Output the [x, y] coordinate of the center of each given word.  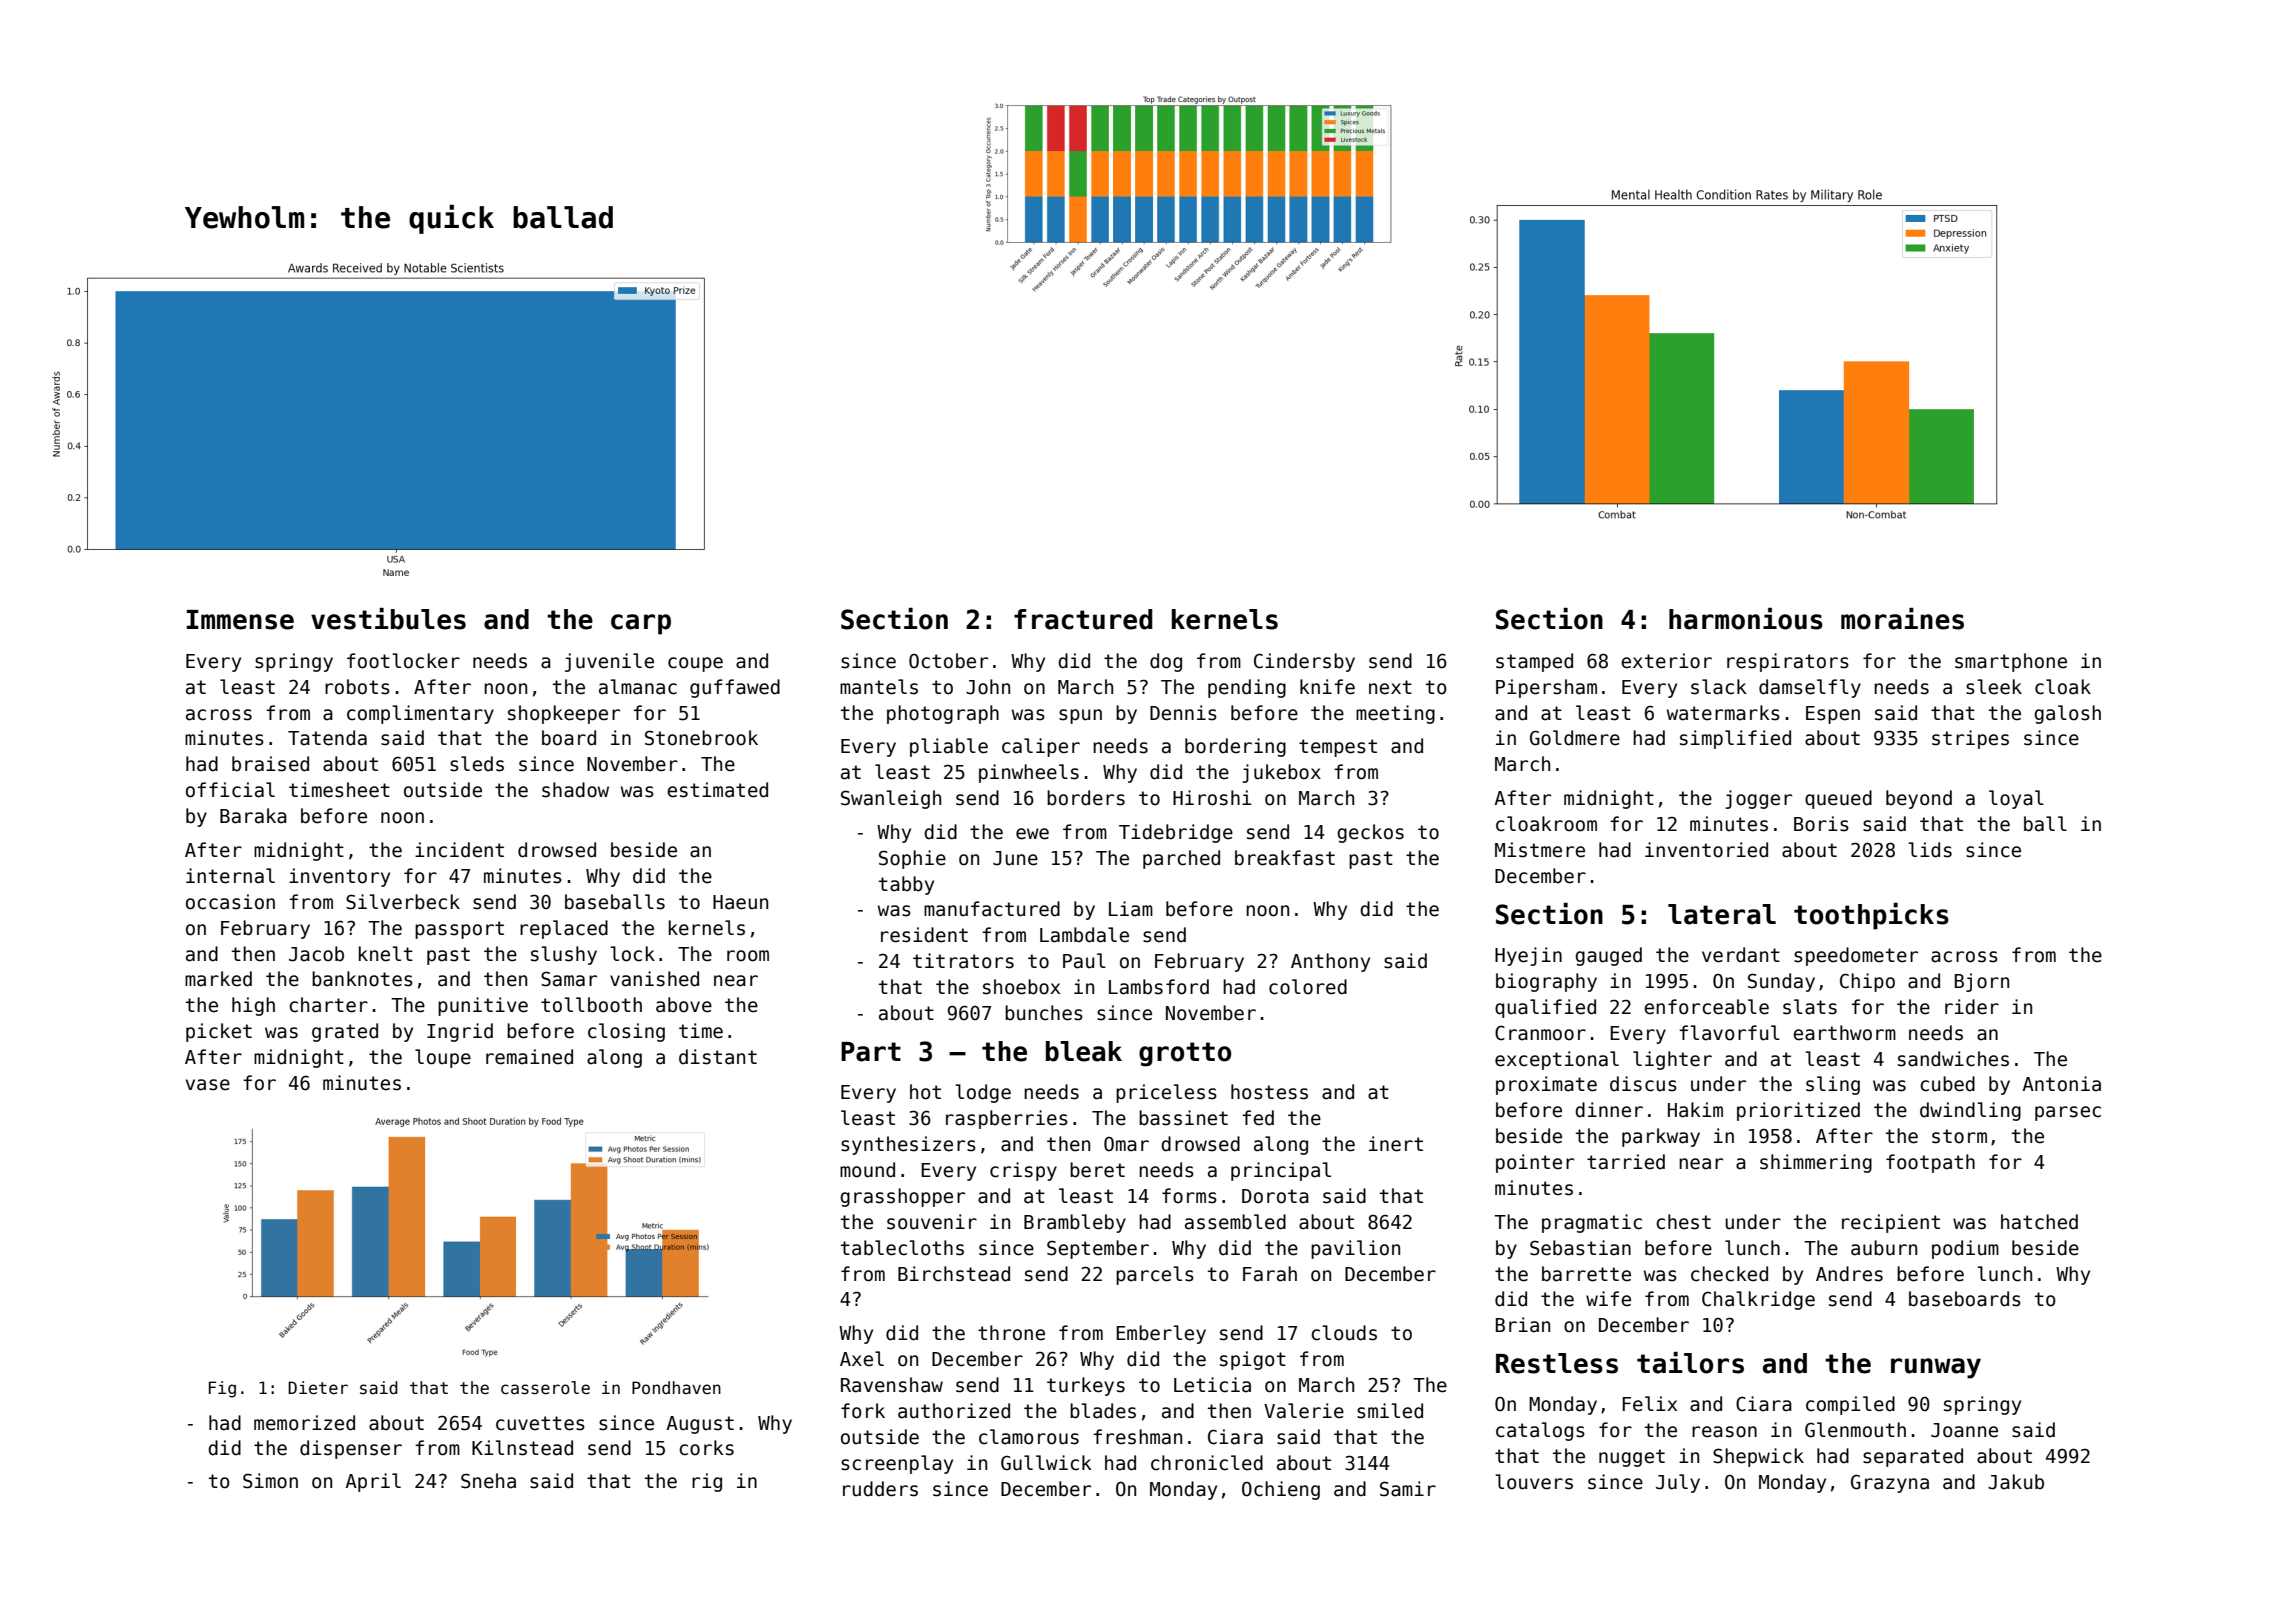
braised [270, 764]
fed [1258, 1118]
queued [1838, 799]
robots [357, 687]
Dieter [318, 1388]
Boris [1821, 824]
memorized [304, 1423]
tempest [1338, 748]
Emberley [1161, 1334]
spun [1080, 716]
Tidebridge [1176, 833]
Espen [1833, 715]
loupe [443, 1058]
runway [1936, 1368]
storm [1959, 1136]
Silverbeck [403, 902]
